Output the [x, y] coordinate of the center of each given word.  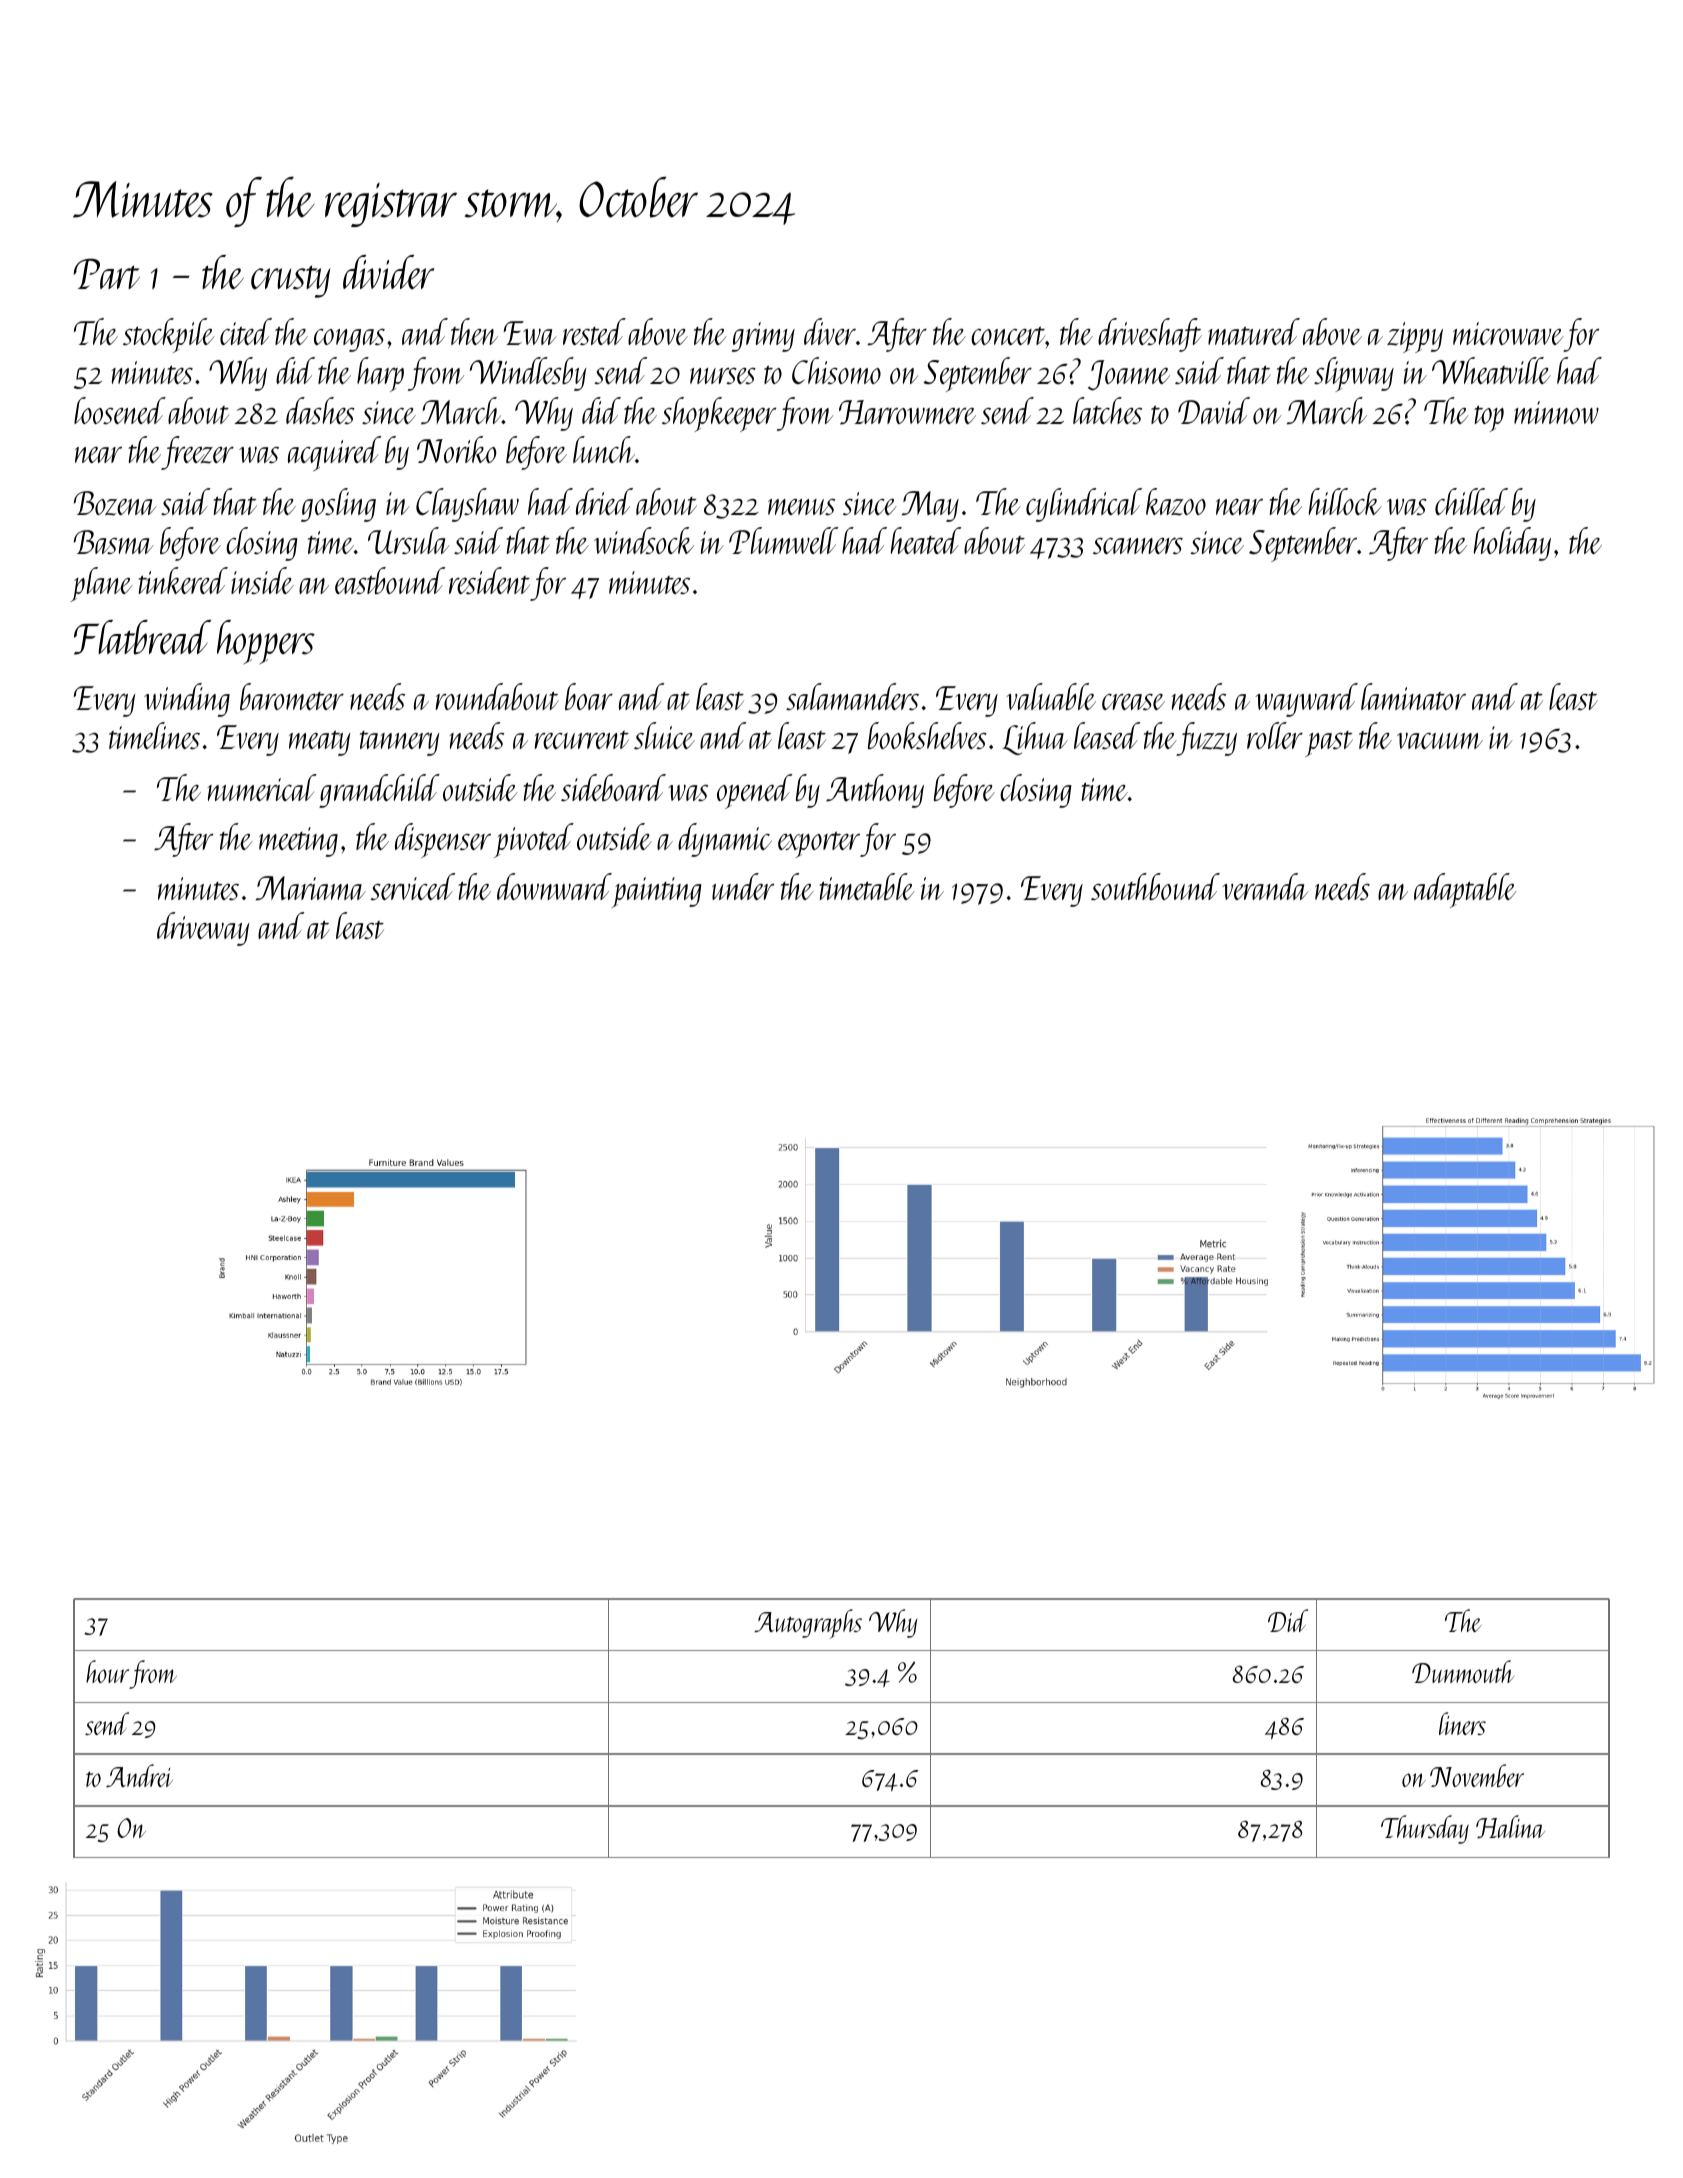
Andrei [139, 1775]
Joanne [1129, 375]
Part [106, 273]
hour [107, 1671]
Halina [1510, 1826]
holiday [1512, 544]
